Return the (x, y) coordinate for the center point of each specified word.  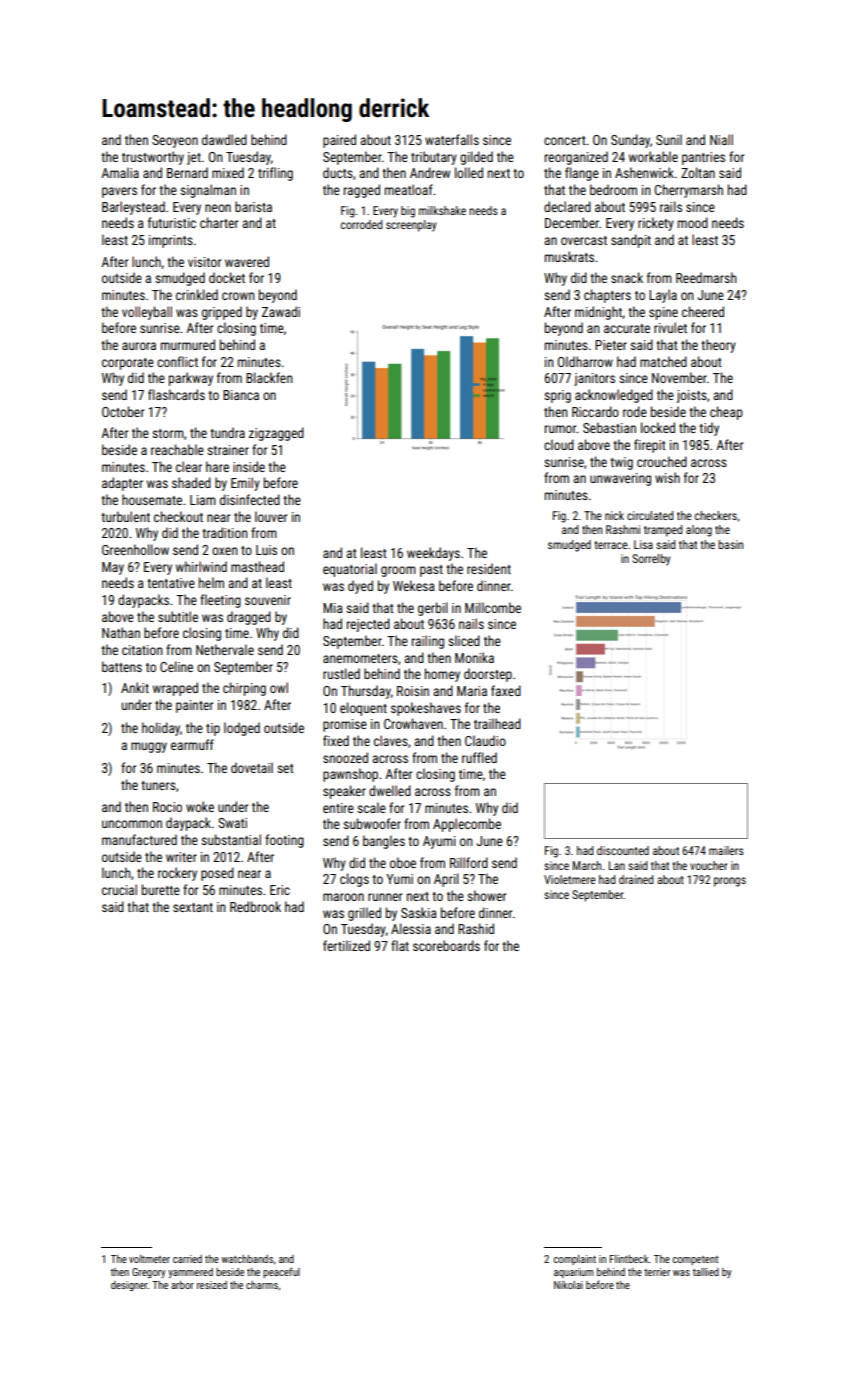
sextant (193, 907)
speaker (344, 792)
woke (200, 806)
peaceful (281, 1272)
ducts (338, 172)
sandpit (631, 241)
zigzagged (276, 434)
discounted (623, 850)
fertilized (346, 945)
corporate (128, 364)
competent (695, 1260)
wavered (247, 261)
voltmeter (149, 1259)
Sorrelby (651, 560)
